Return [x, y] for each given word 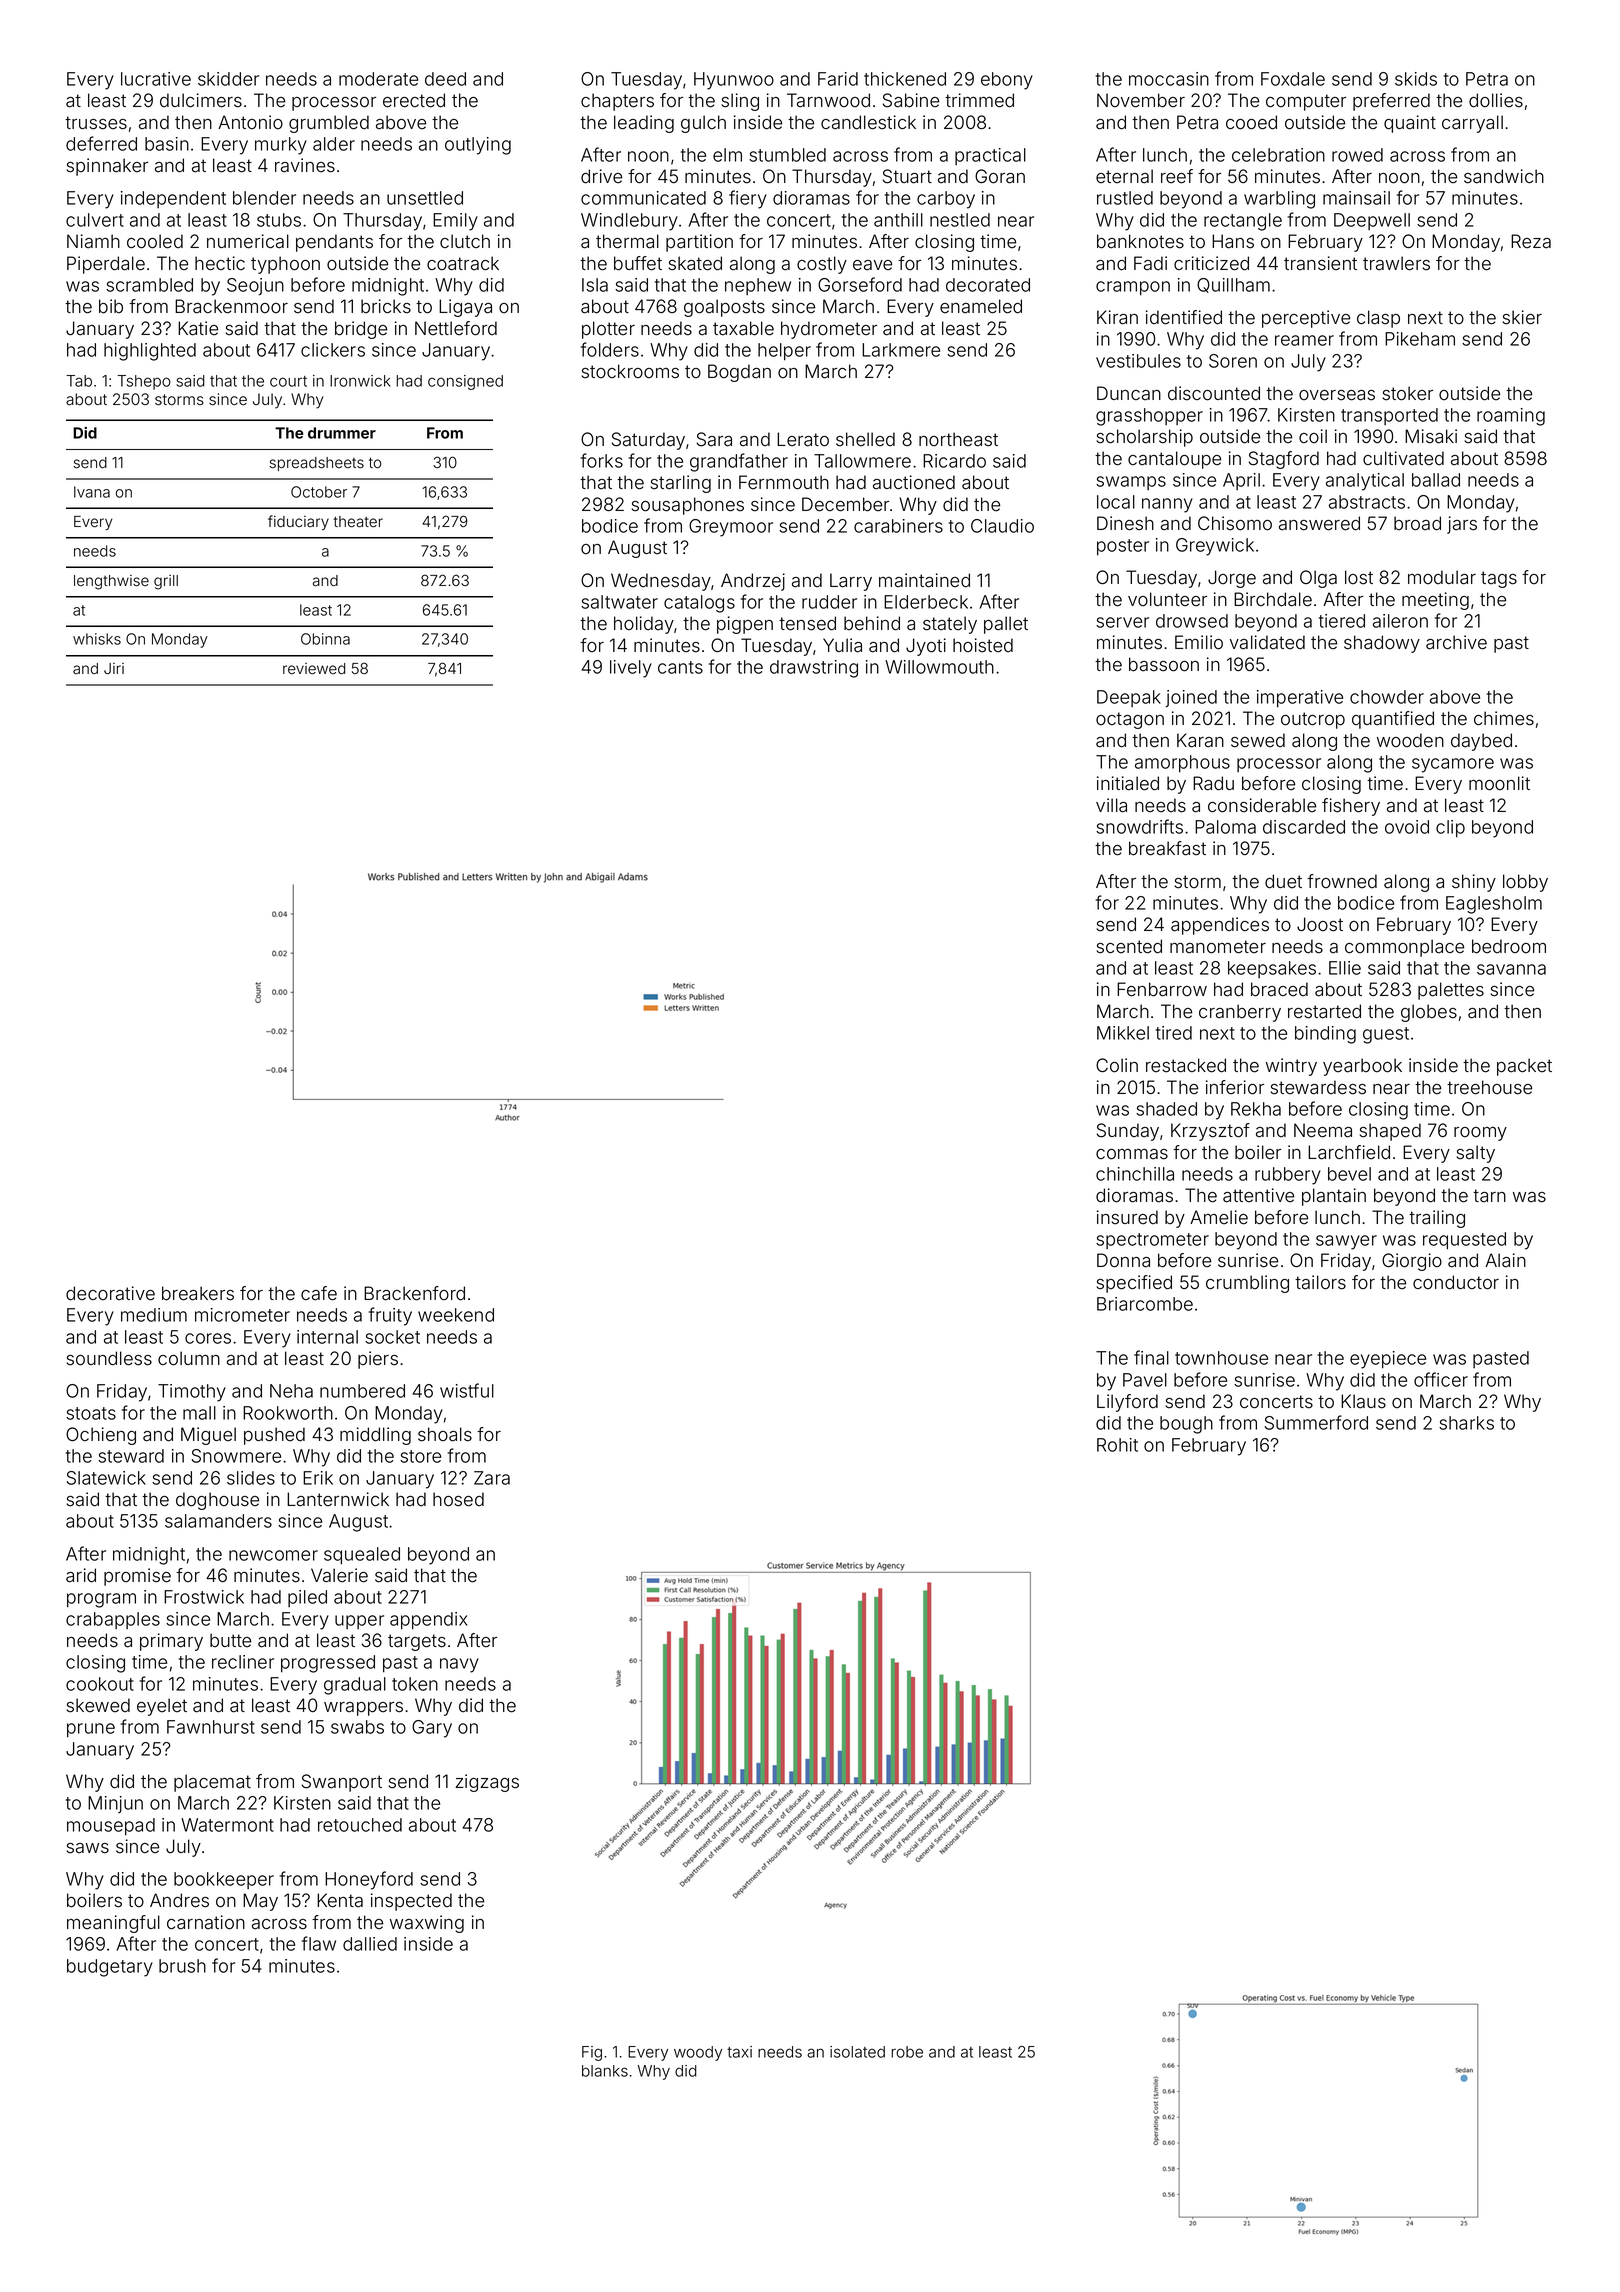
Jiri [114, 668]
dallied [370, 1944]
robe [907, 2052]
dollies [1496, 100]
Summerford [1316, 1422]
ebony [1007, 81]
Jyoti [926, 647]
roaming [1511, 417]
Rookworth [288, 1413]
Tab [79, 381]
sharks [1466, 1423]
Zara [492, 1478]
